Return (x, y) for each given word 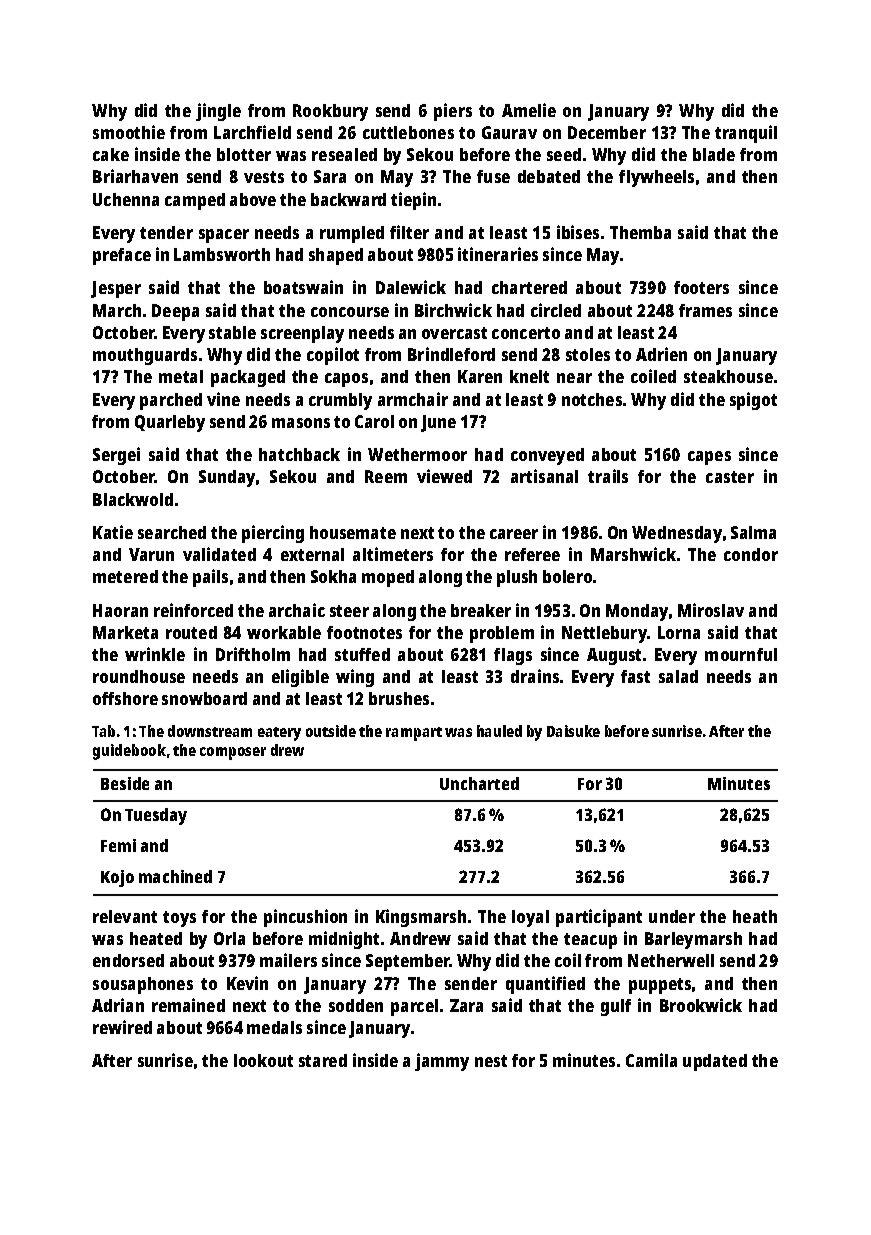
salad (678, 676)
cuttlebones (408, 132)
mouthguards (145, 356)
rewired (122, 1027)
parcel (414, 1007)
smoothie (129, 132)
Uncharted (479, 783)
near (574, 378)
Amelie (529, 110)
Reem (386, 476)
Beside (125, 783)
